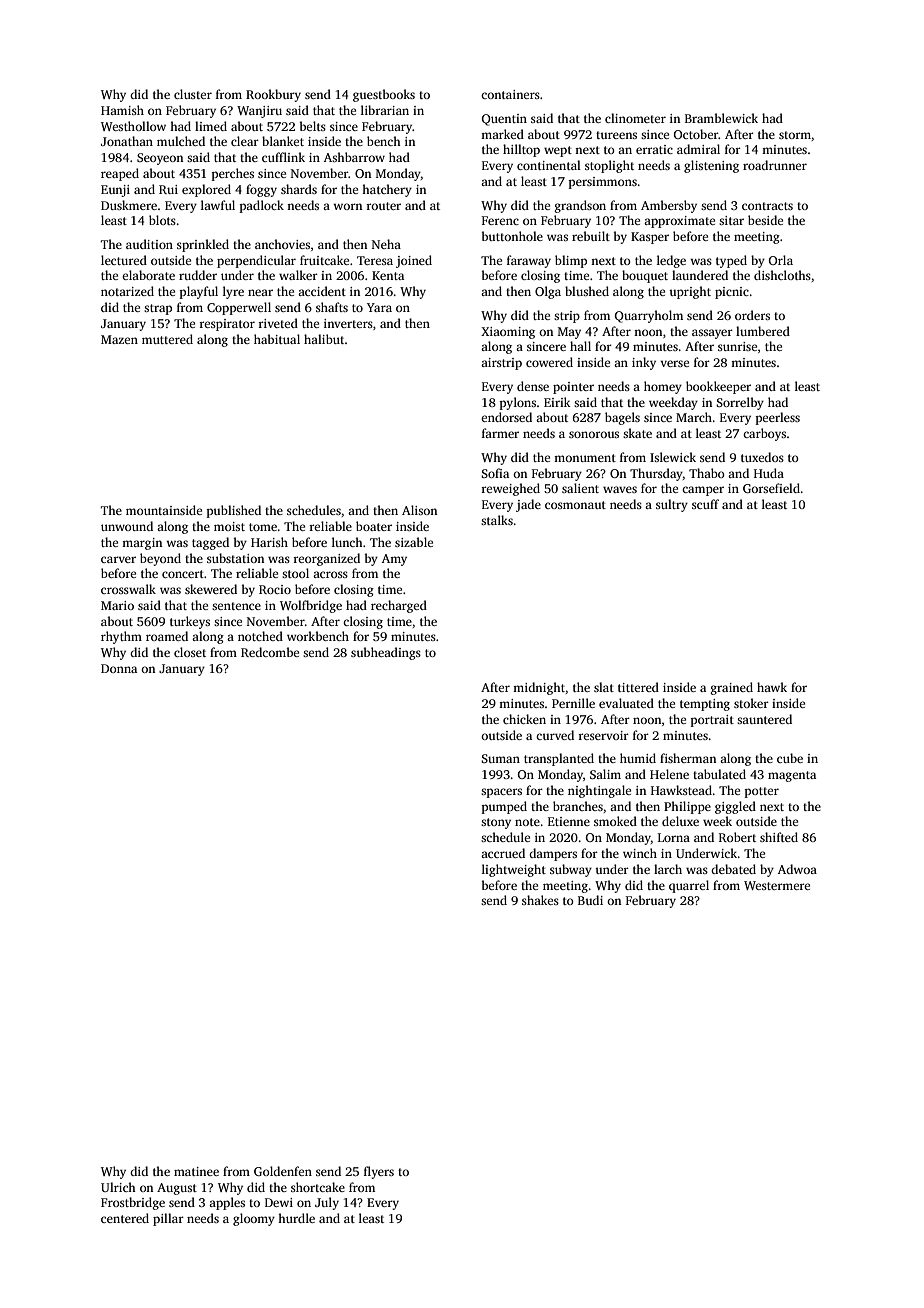 The height and width of the image is (1308, 924). What do you see at coordinates (732, 688) in the image?
I see `grained` at bounding box center [732, 688].
